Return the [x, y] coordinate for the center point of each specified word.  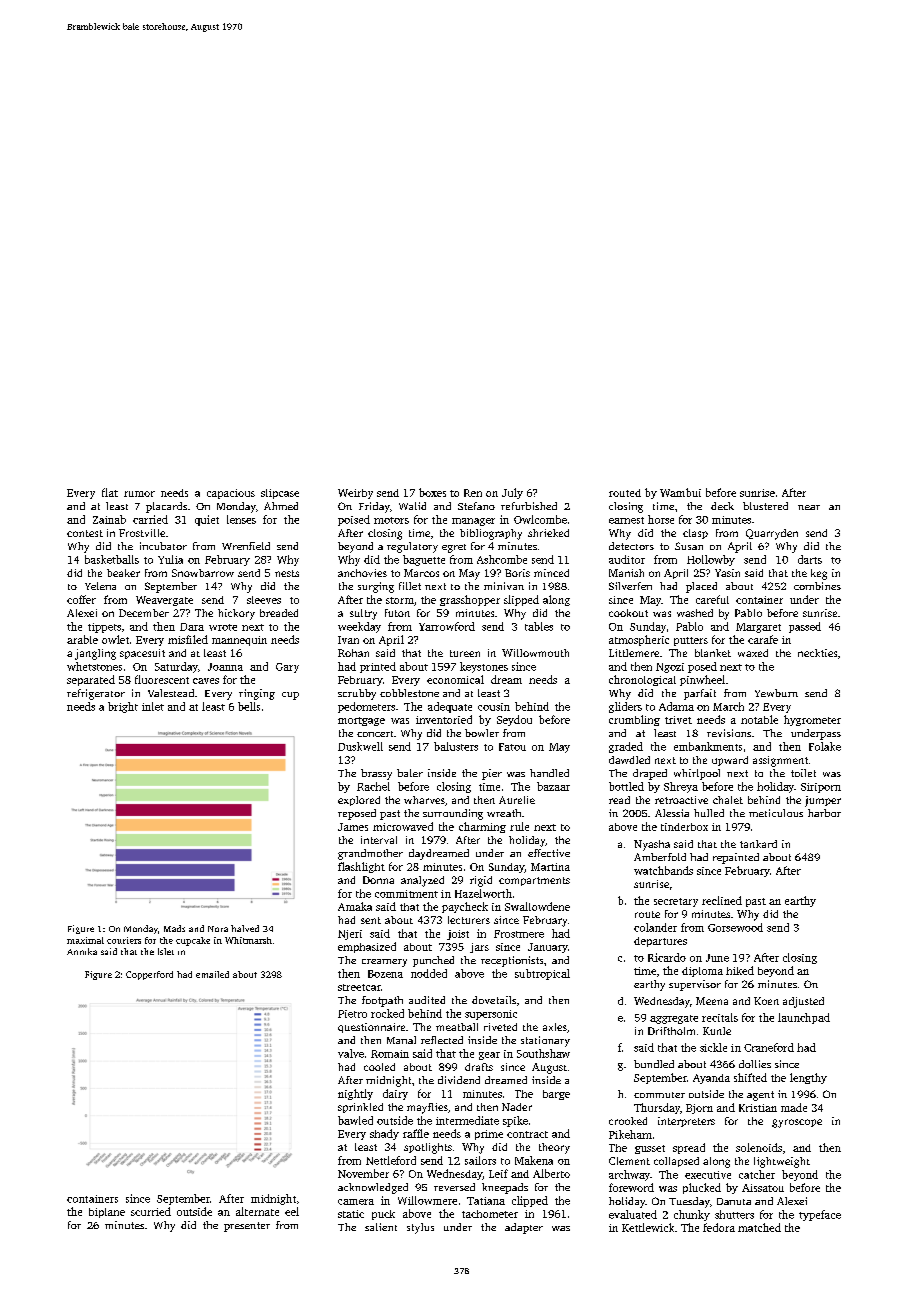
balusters [456, 746]
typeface [820, 1215]
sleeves [264, 600]
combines [817, 586]
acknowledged [373, 1188]
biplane [107, 1213]
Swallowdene [537, 906]
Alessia [672, 813]
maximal [85, 940]
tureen [465, 653]
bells [249, 706]
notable [759, 719]
